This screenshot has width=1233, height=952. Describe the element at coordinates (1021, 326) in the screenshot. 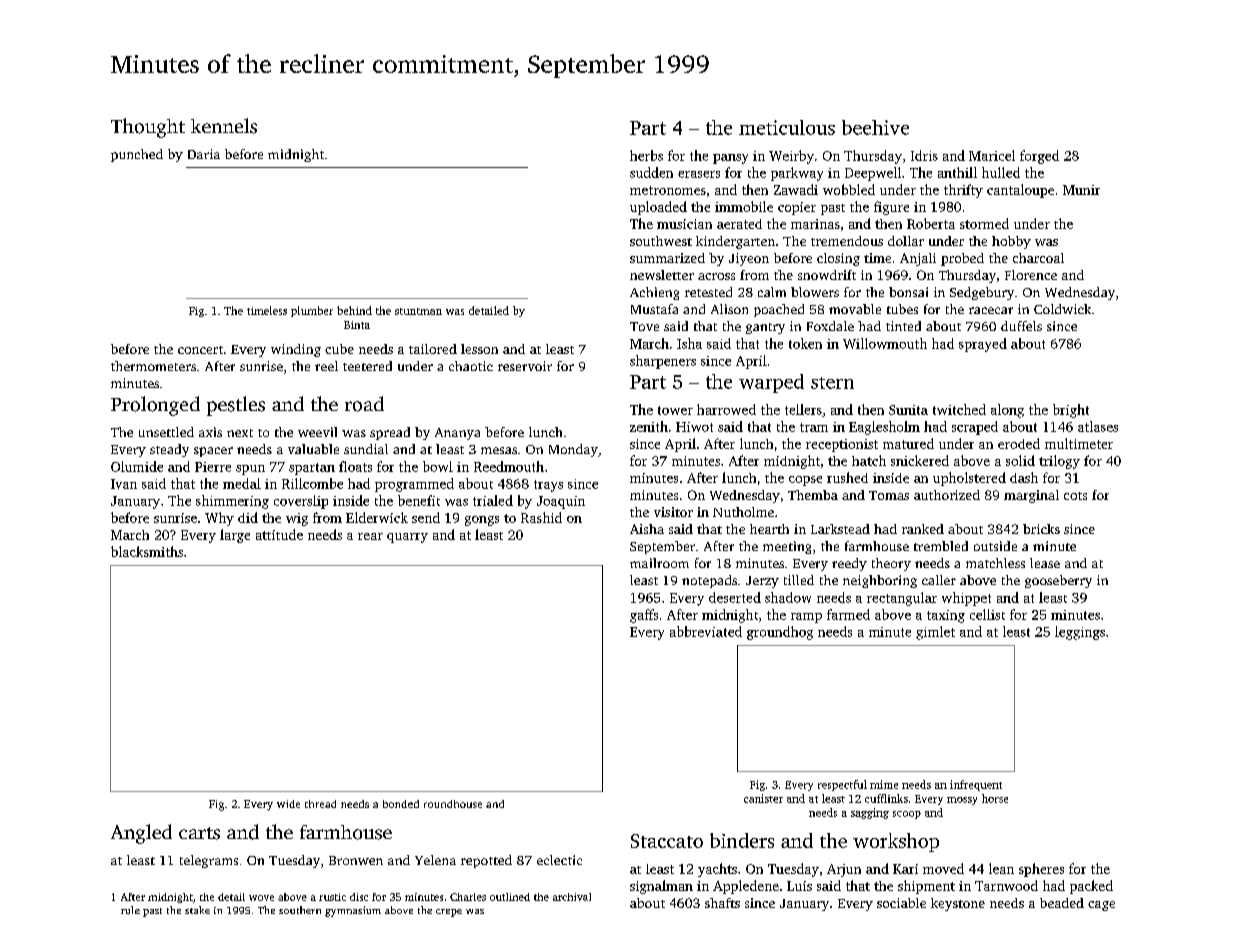

I see `duffels` at that location.
